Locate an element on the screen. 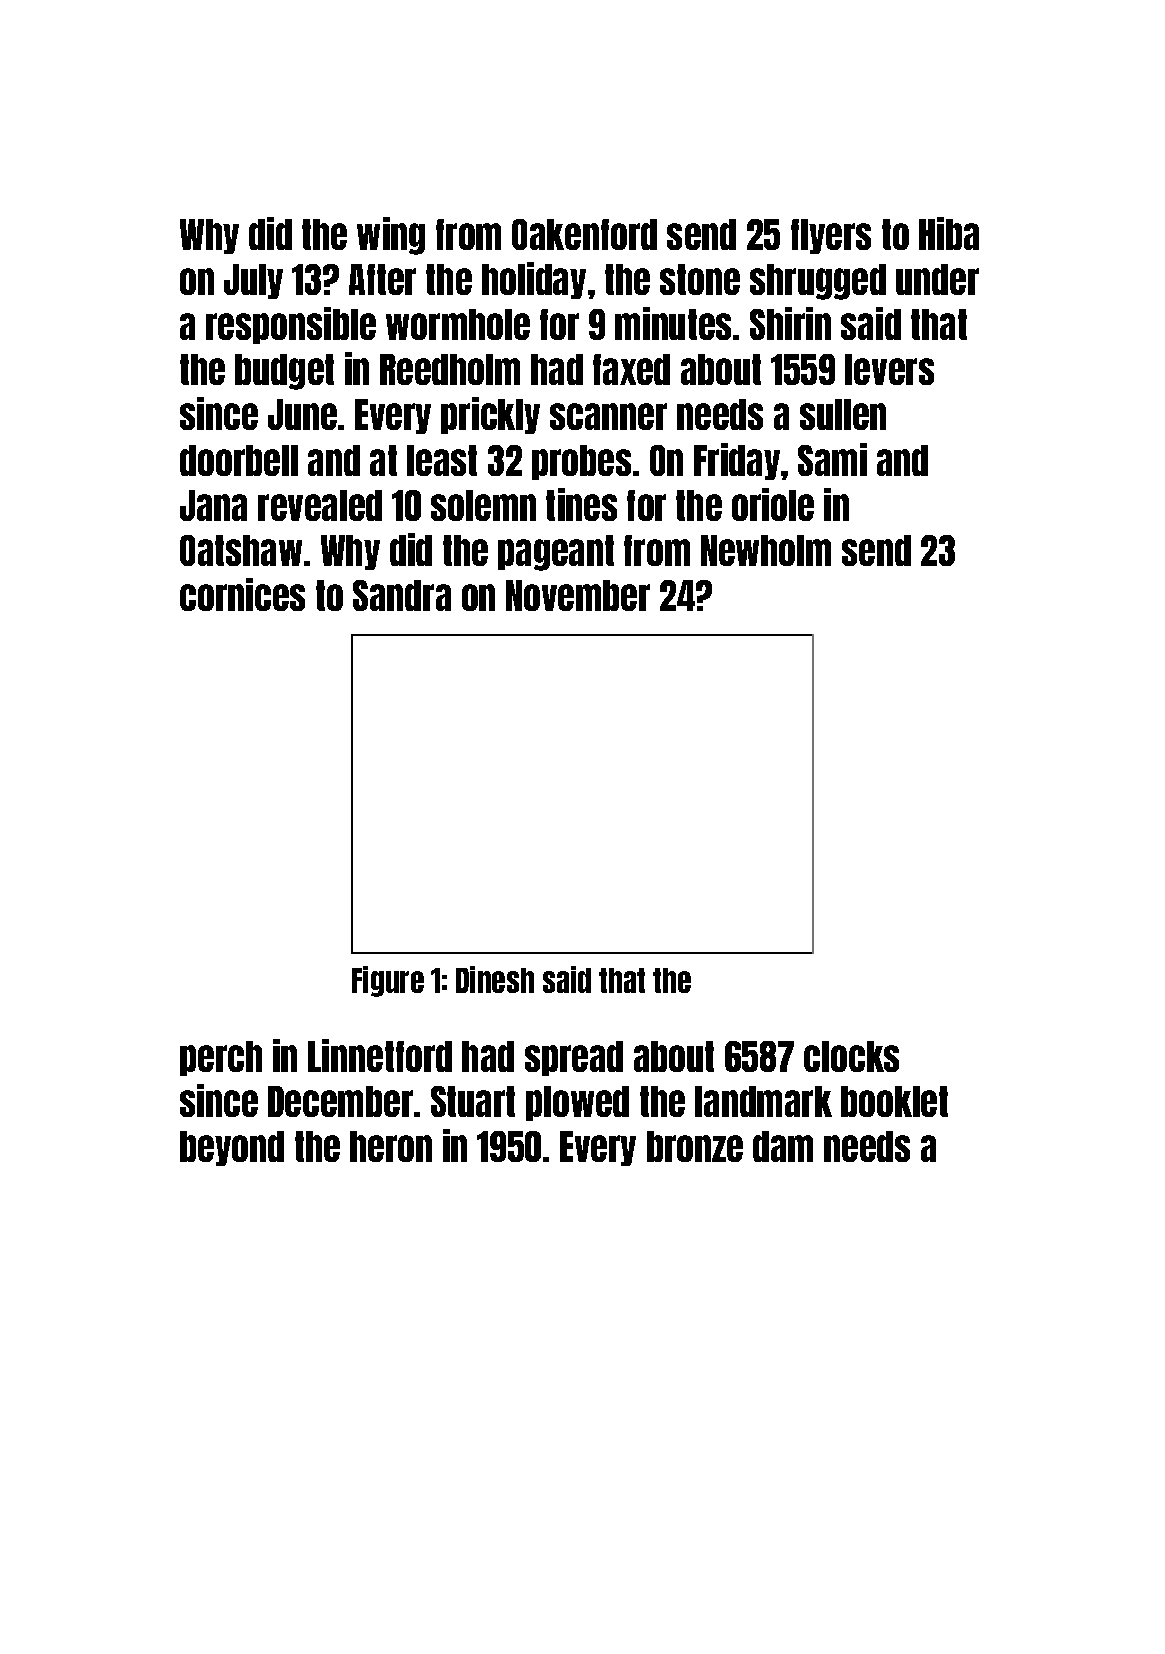 The width and height of the screenshot is (1165, 1654). Hiba is located at coordinates (949, 233).
